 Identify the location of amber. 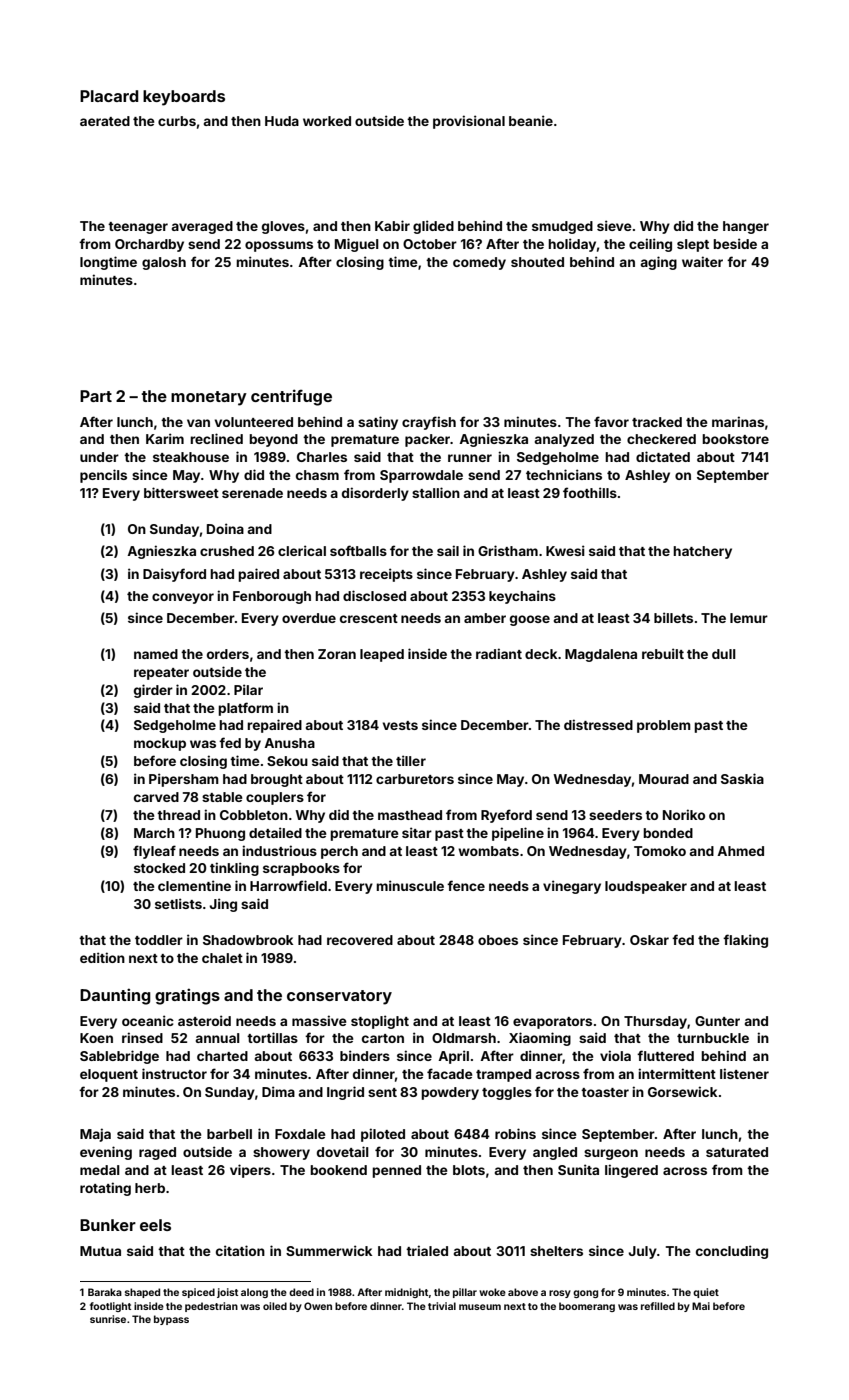
(485, 618).
